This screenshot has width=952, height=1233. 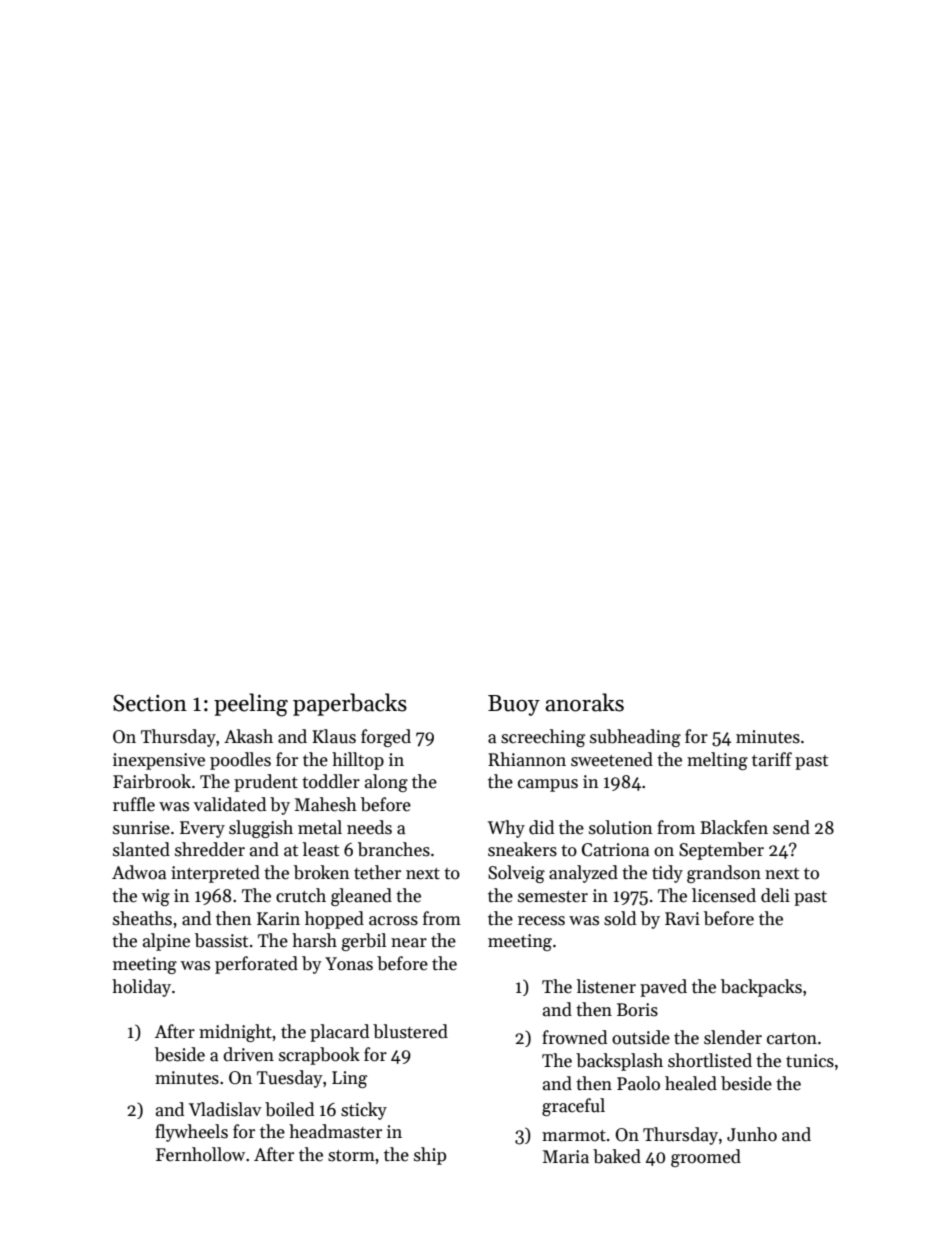 I want to click on Junho, so click(x=752, y=1134).
